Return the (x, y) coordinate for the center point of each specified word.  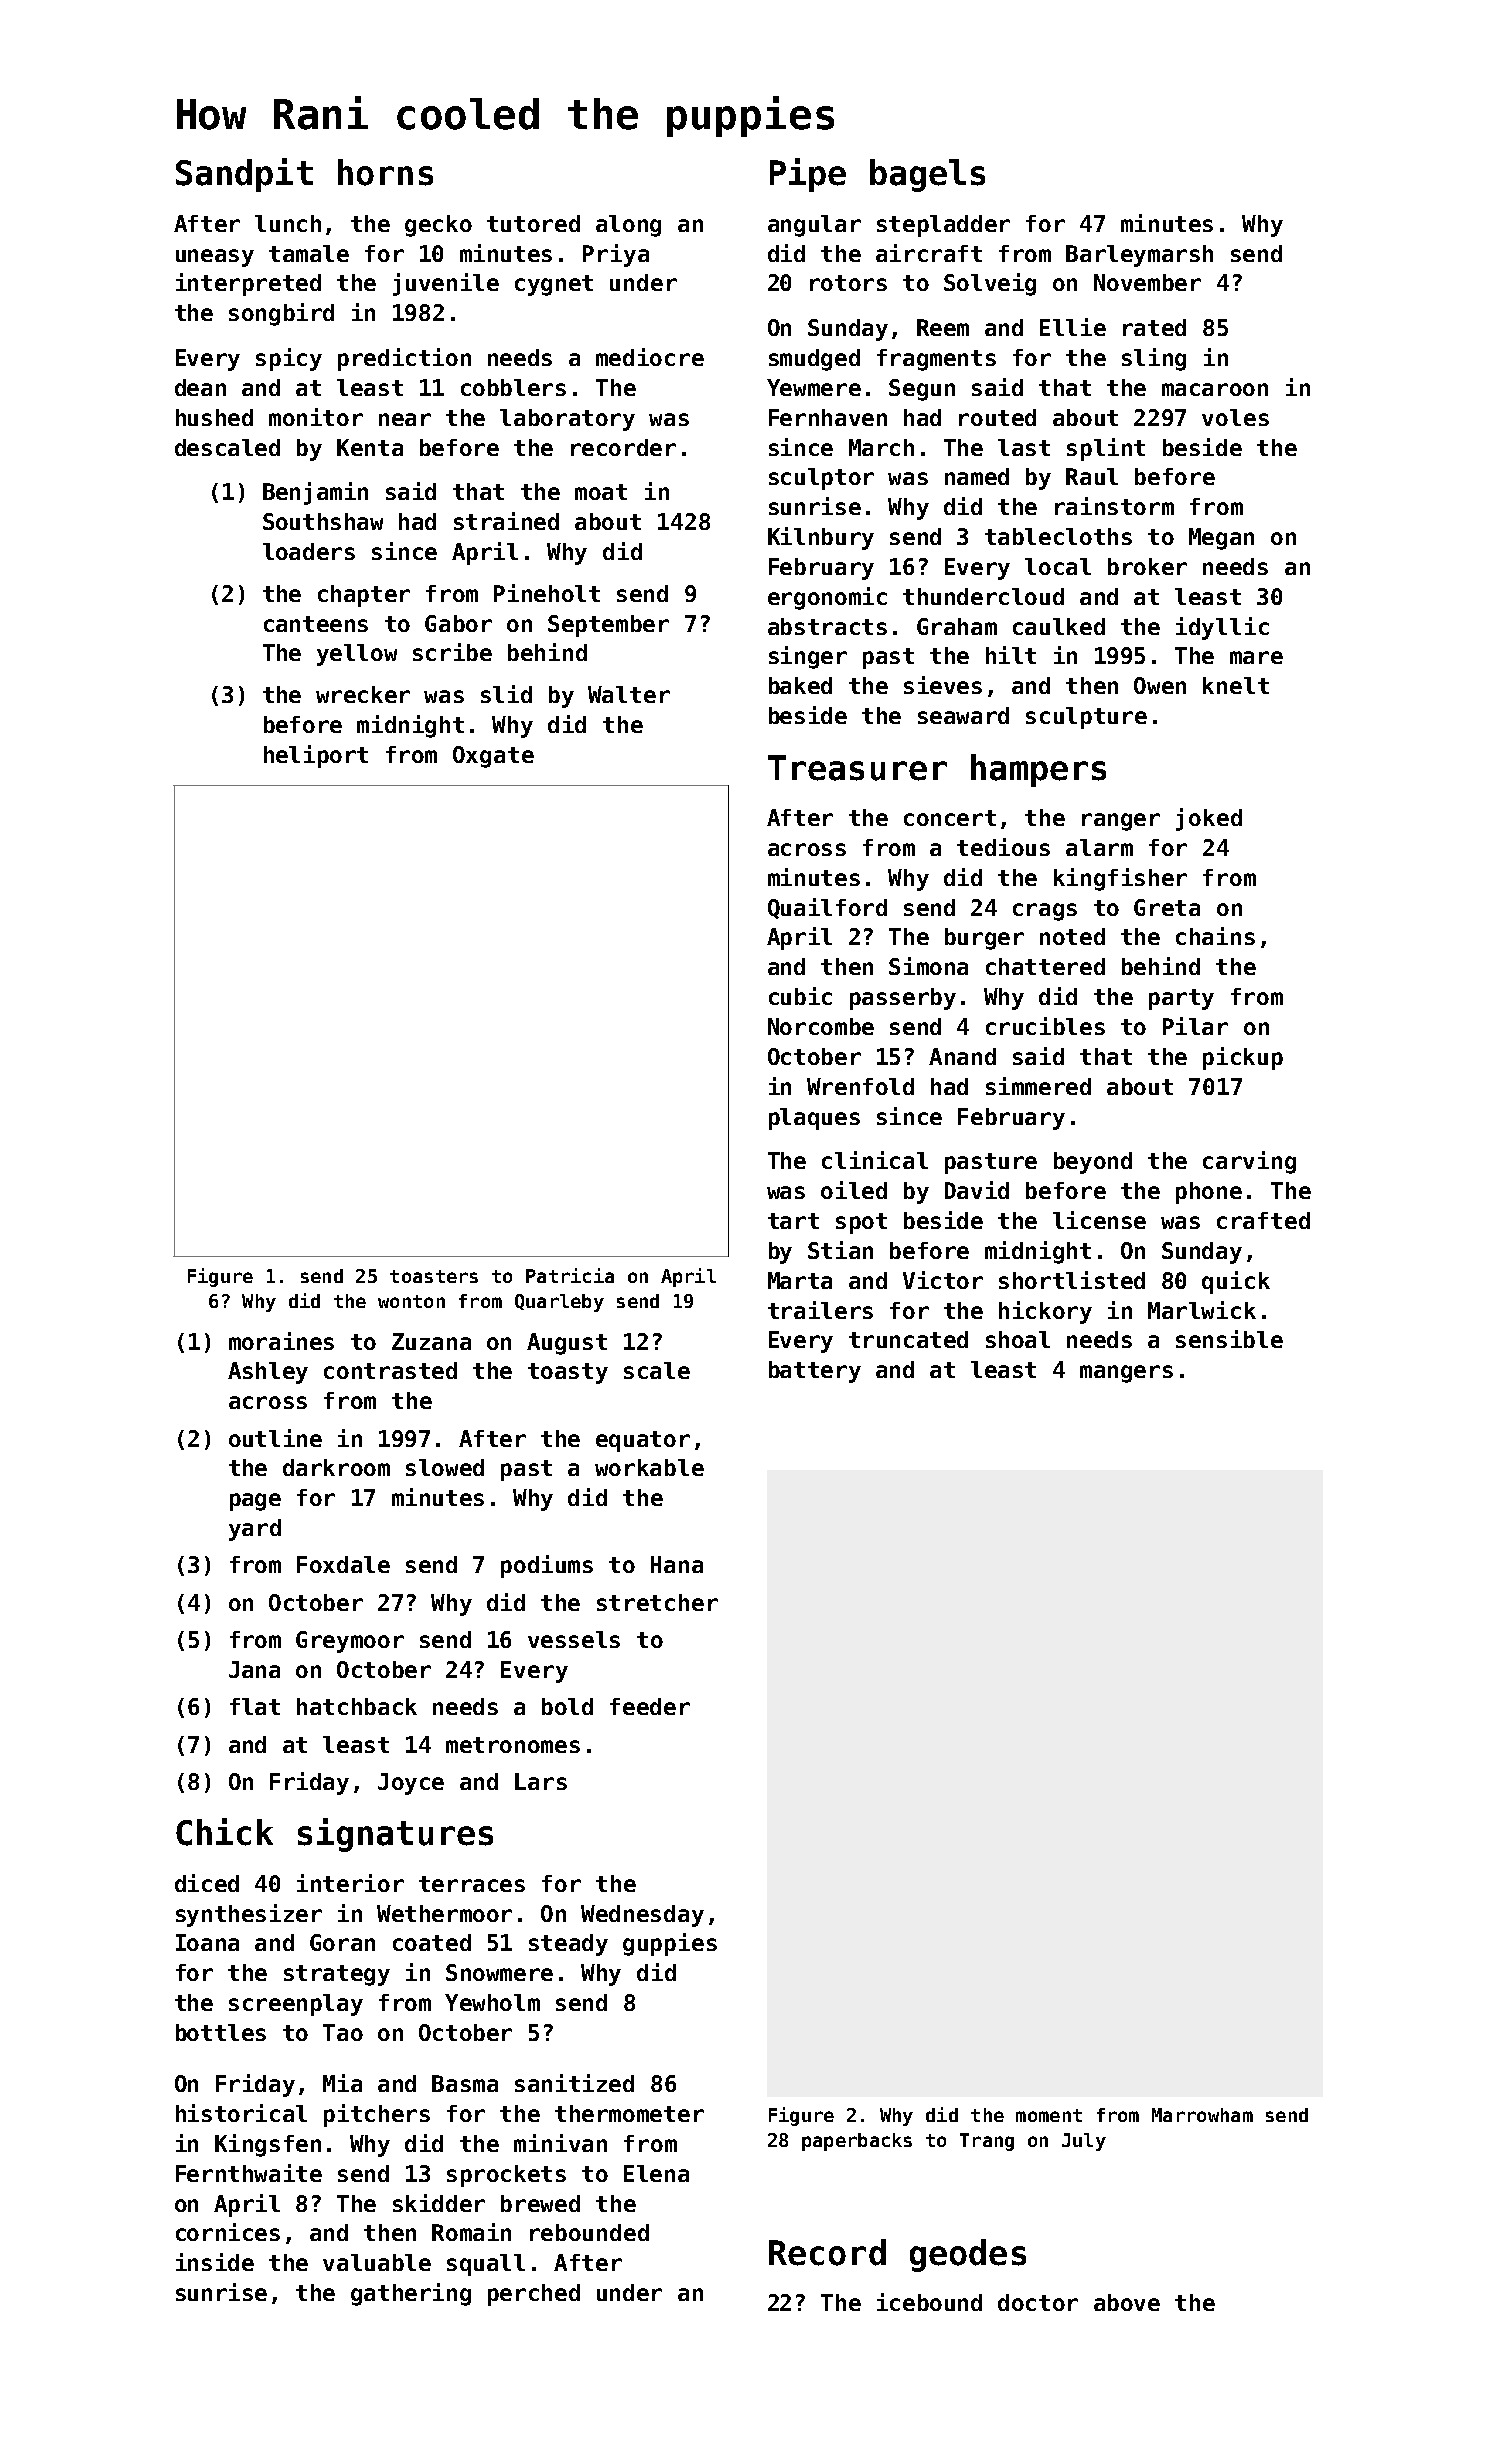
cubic (800, 996)
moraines (281, 1341)
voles (1235, 417)
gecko (438, 226)
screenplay (296, 2005)
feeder (650, 1706)
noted (1072, 936)
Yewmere (814, 387)
